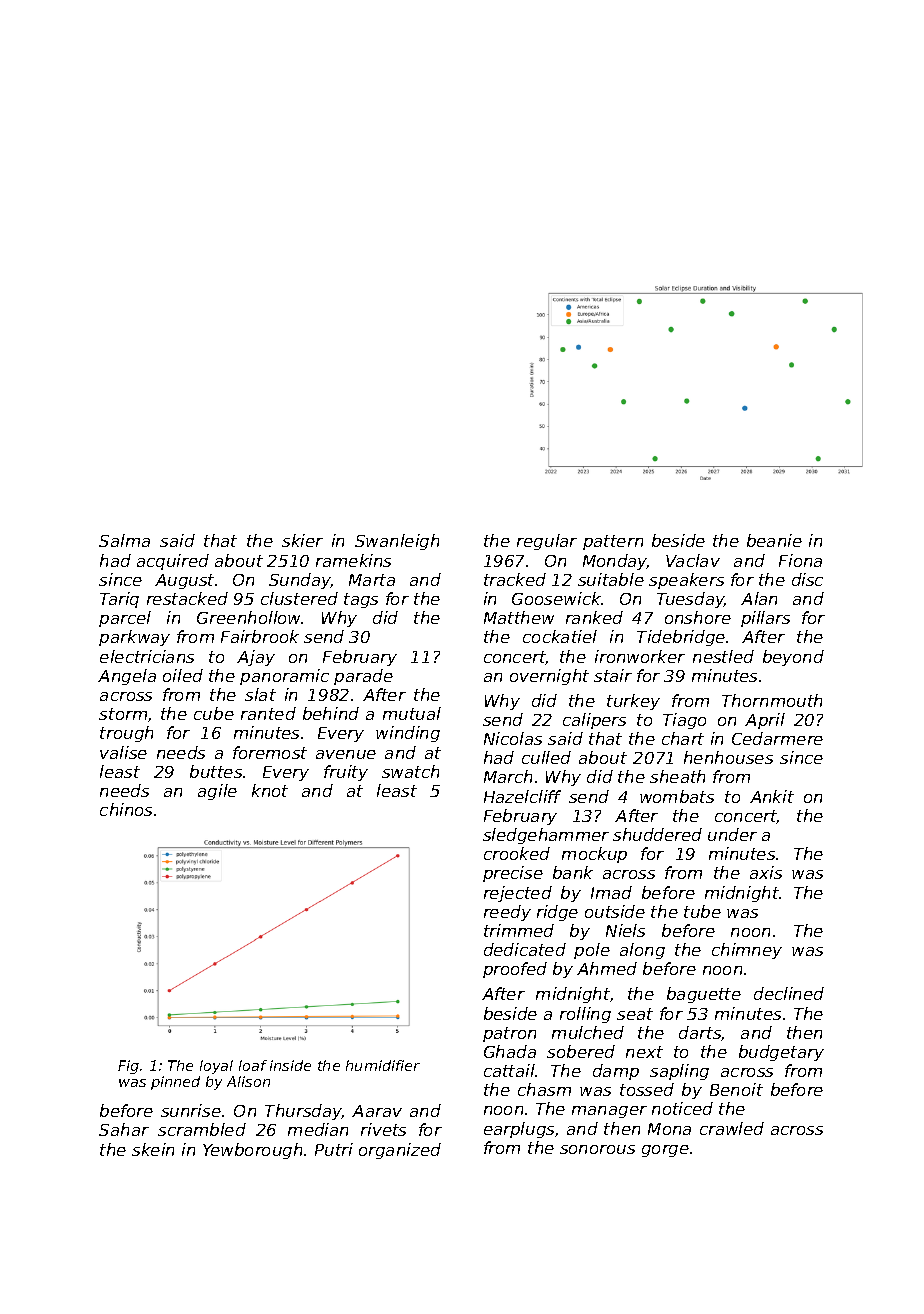 This document has height=1314, width=924. I want to click on Hazelcliff, so click(522, 796).
